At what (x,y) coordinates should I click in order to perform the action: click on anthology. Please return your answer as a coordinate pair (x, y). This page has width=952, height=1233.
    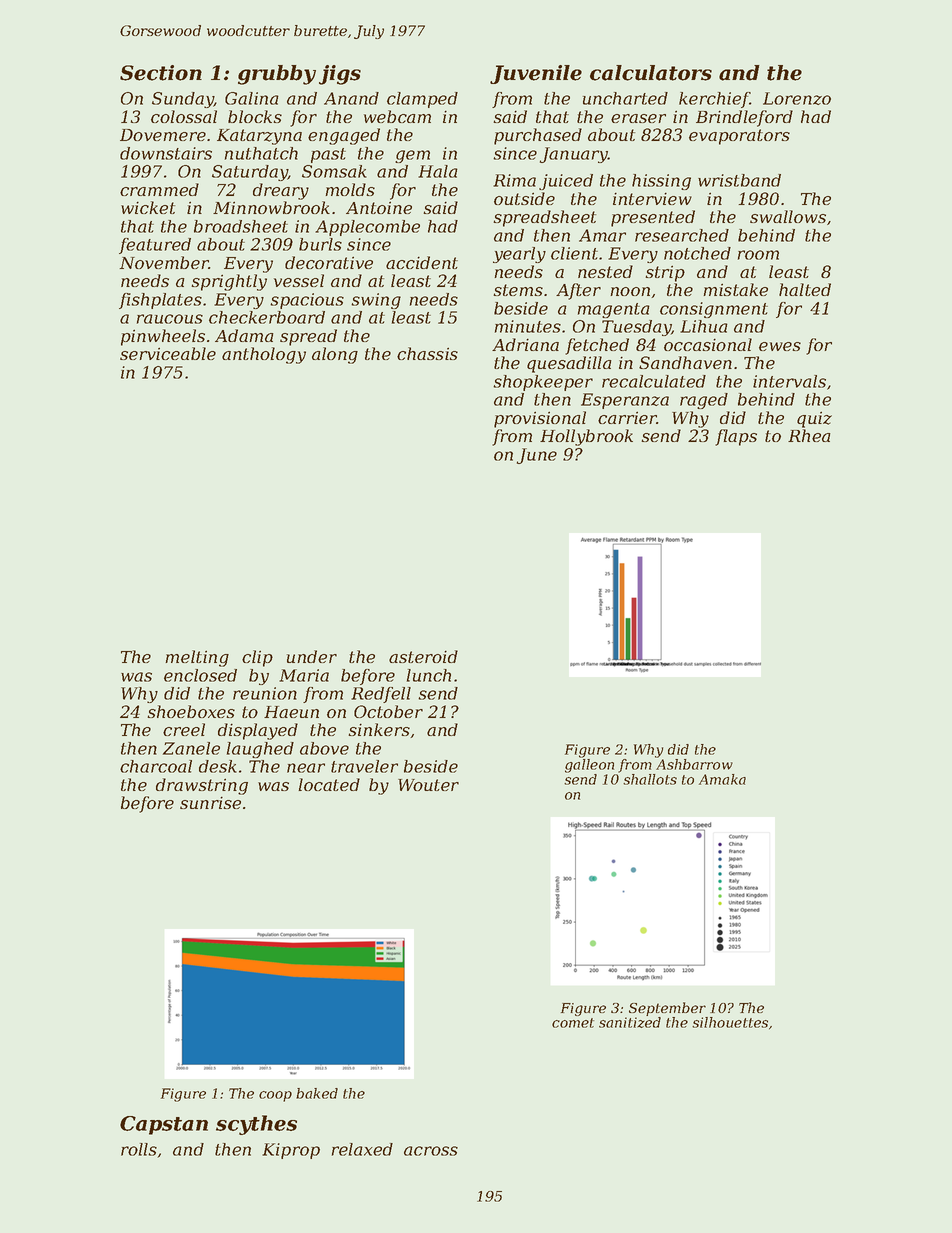
    Looking at the image, I should click on (264, 355).
